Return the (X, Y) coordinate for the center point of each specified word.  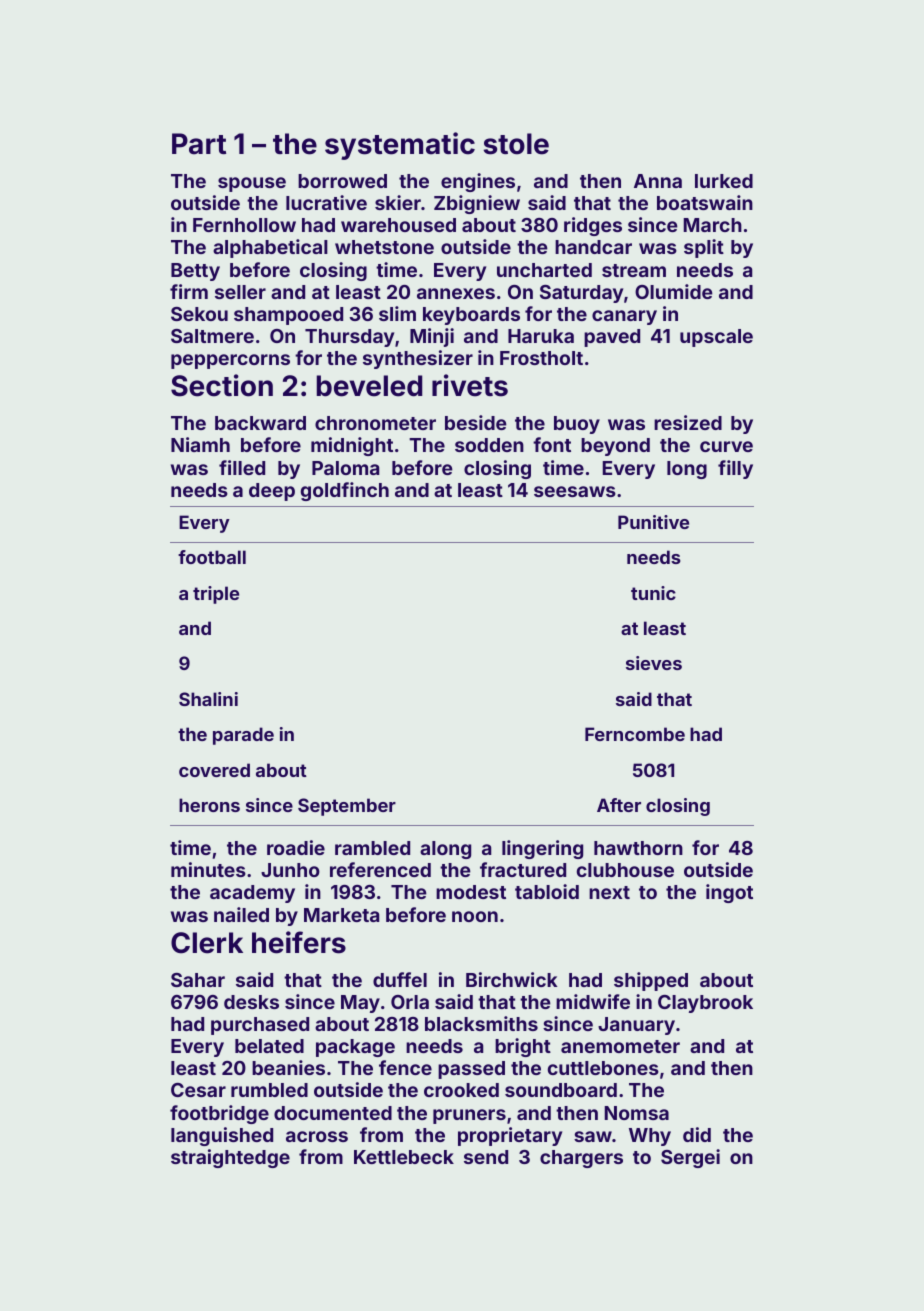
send (486, 1157)
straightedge (230, 1158)
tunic (653, 593)
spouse (252, 184)
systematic (400, 146)
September (347, 807)
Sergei (690, 1158)
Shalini (208, 699)
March (713, 225)
